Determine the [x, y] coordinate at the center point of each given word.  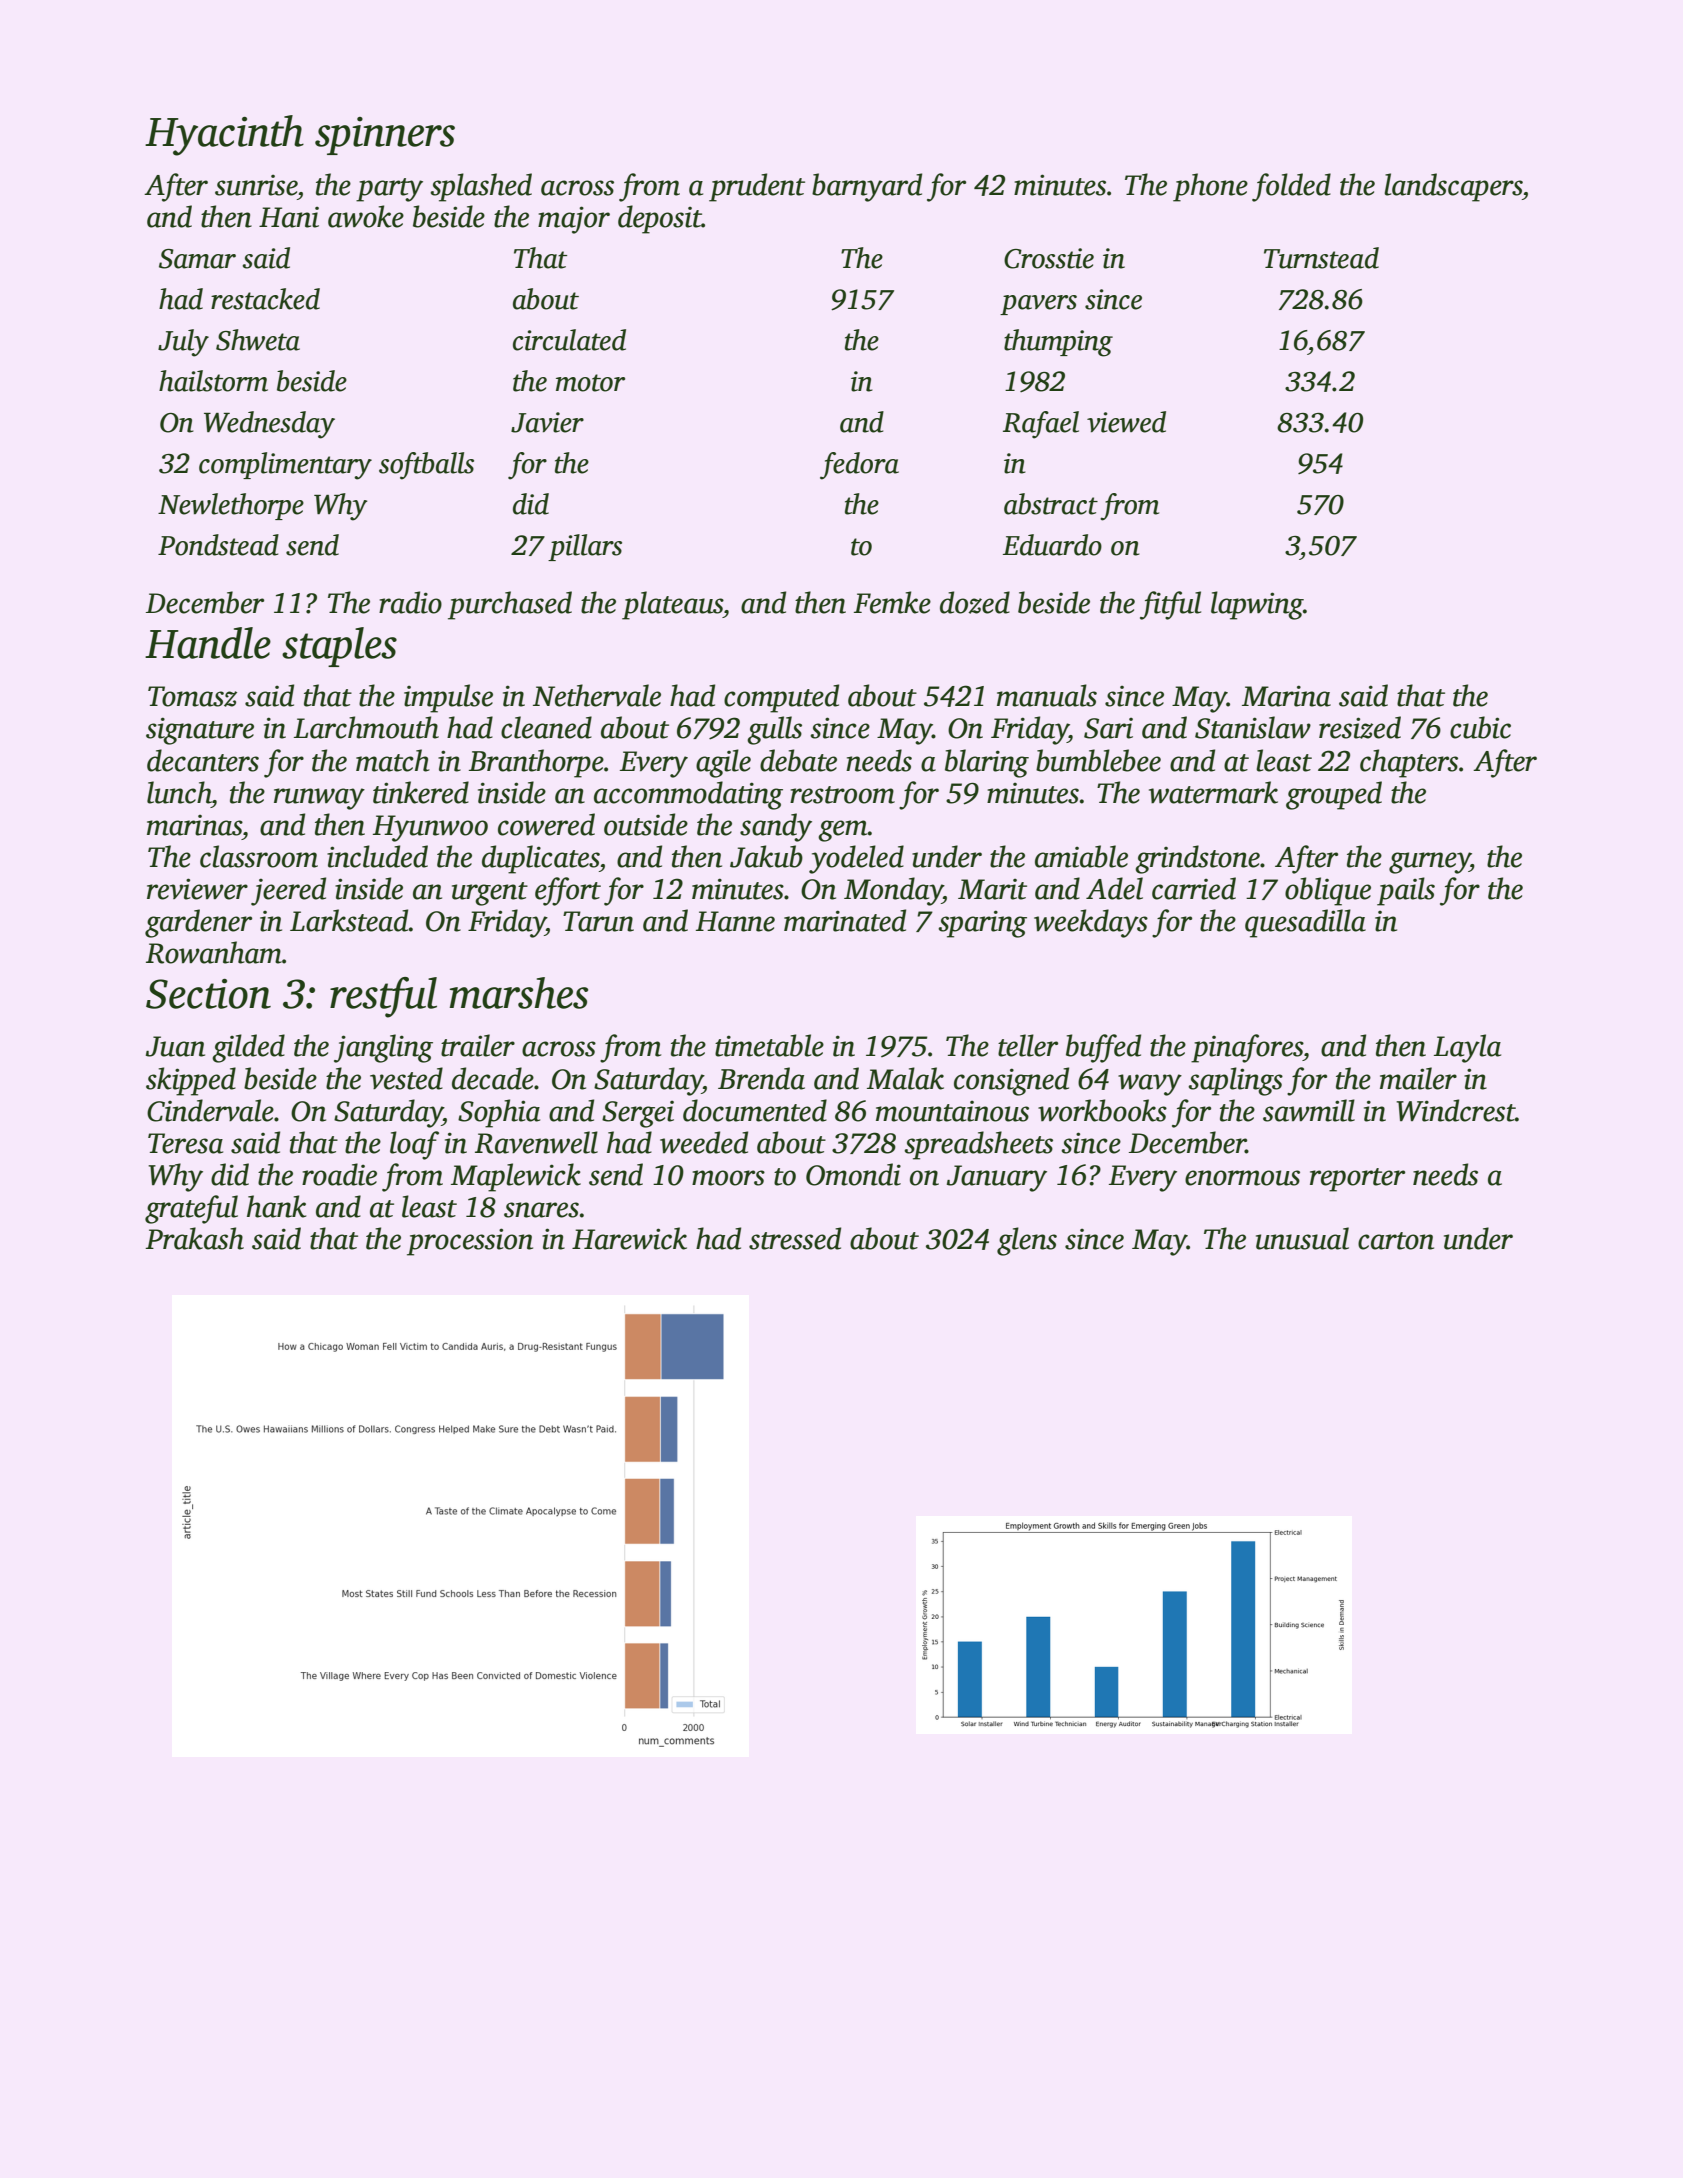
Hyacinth [224, 135]
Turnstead [1321, 258]
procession [470, 1242]
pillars [585, 547]
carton [1396, 1241]
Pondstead [218, 545]
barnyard [867, 187]
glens [1027, 1241]
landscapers [1453, 187]
